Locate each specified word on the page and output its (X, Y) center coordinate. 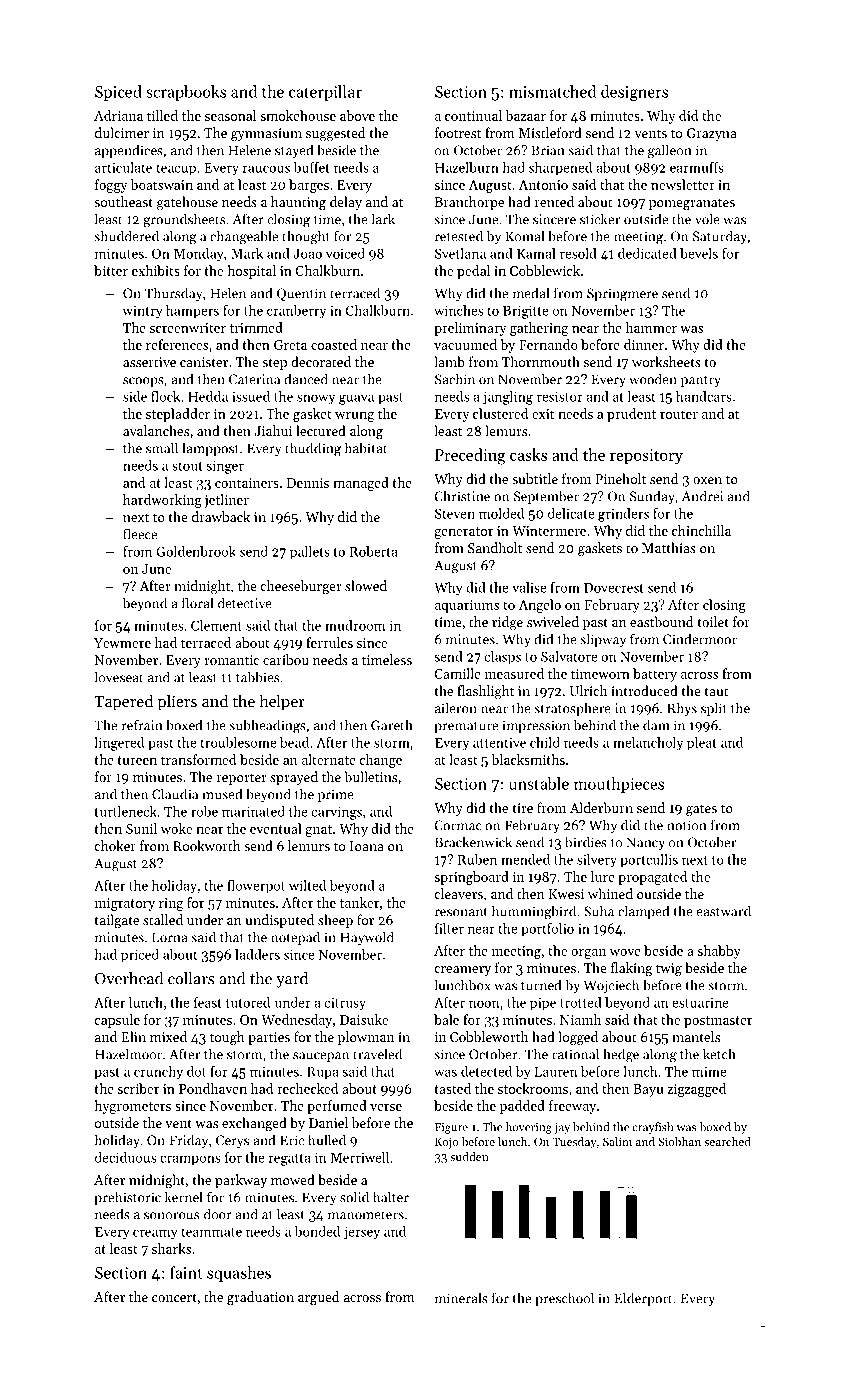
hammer (651, 327)
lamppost (210, 449)
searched (727, 1141)
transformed (198, 759)
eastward (724, 911)
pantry (701, 381)
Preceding (470, 456)
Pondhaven (213, 1088)
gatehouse (187, 203)
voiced (345, 253)
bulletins (370, 776)
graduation (260, 1298)
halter (391, 1197)
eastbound (661, 621)
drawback (221, 516)
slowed (366, 585)
